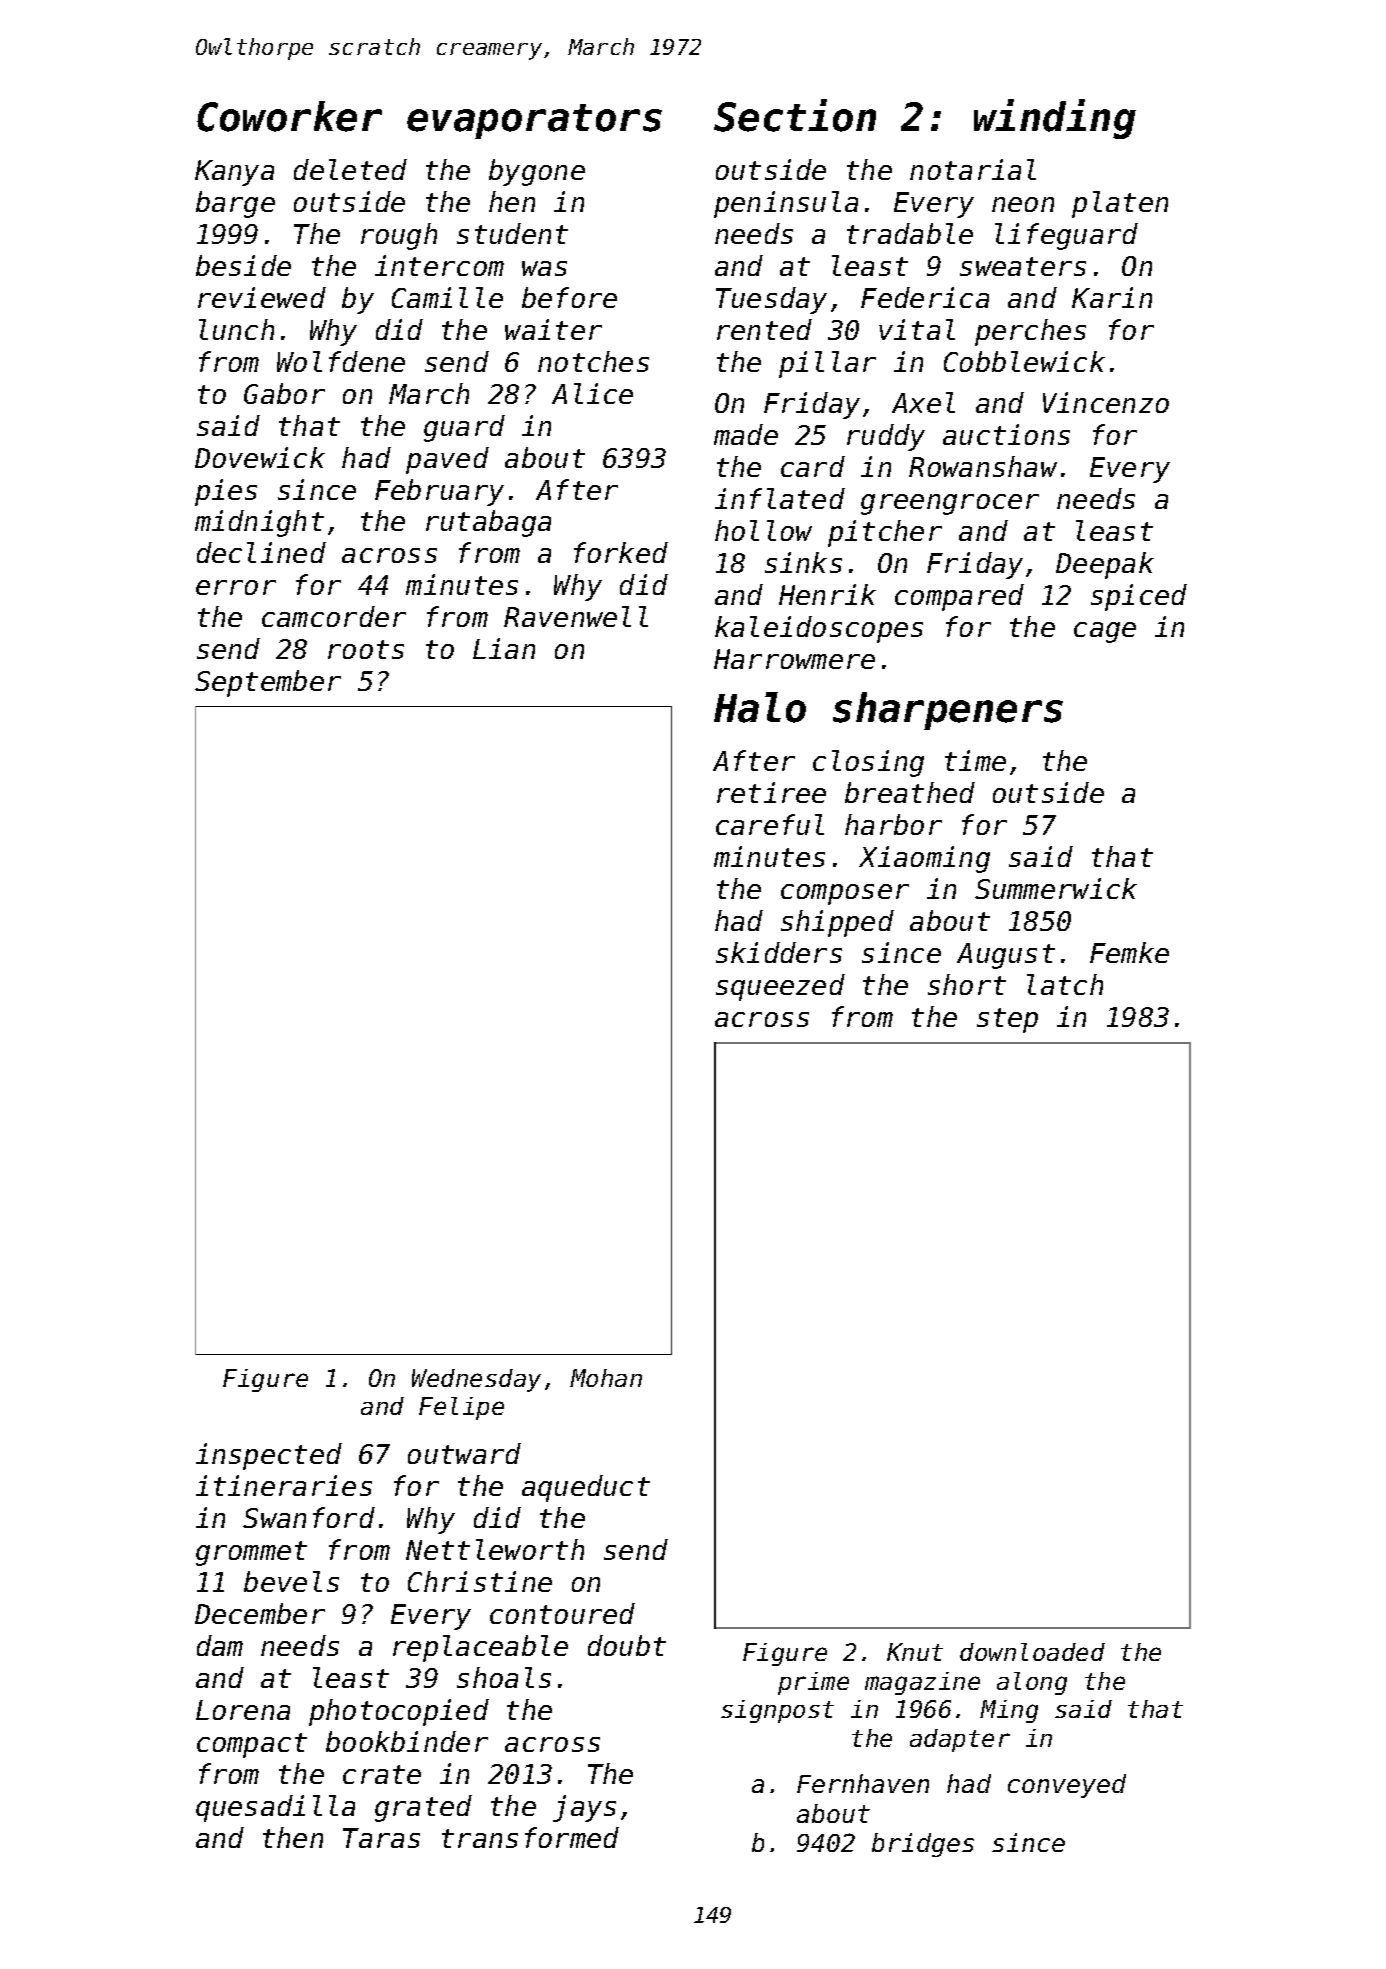 This image has height=1969, width=1386. I want to click on spiced, so click(1139, 597).
